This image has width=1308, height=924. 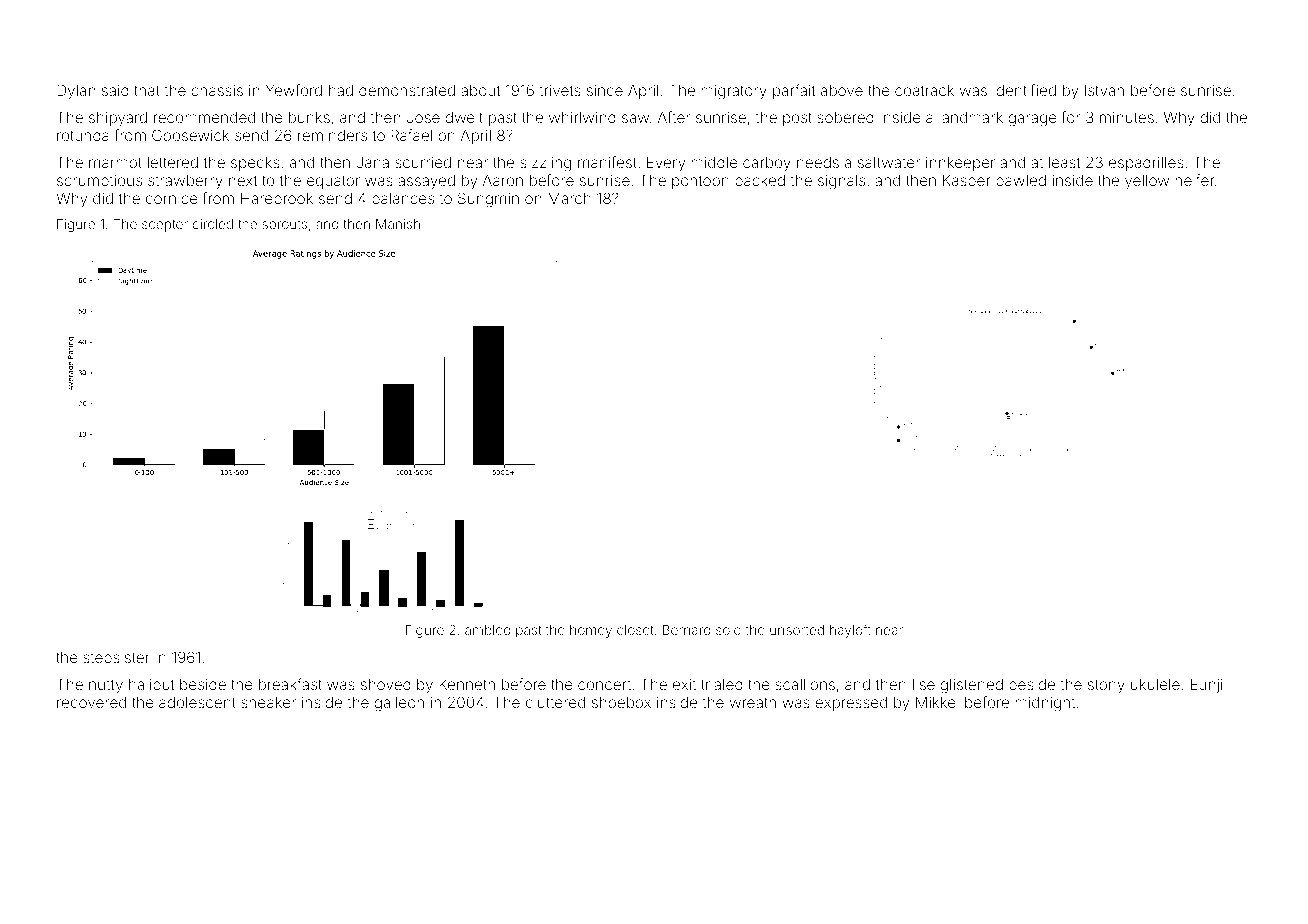 What do you see at coordinates (1195, 180) in the image?
I see `heifer` at bounding box center [1195, 180].
